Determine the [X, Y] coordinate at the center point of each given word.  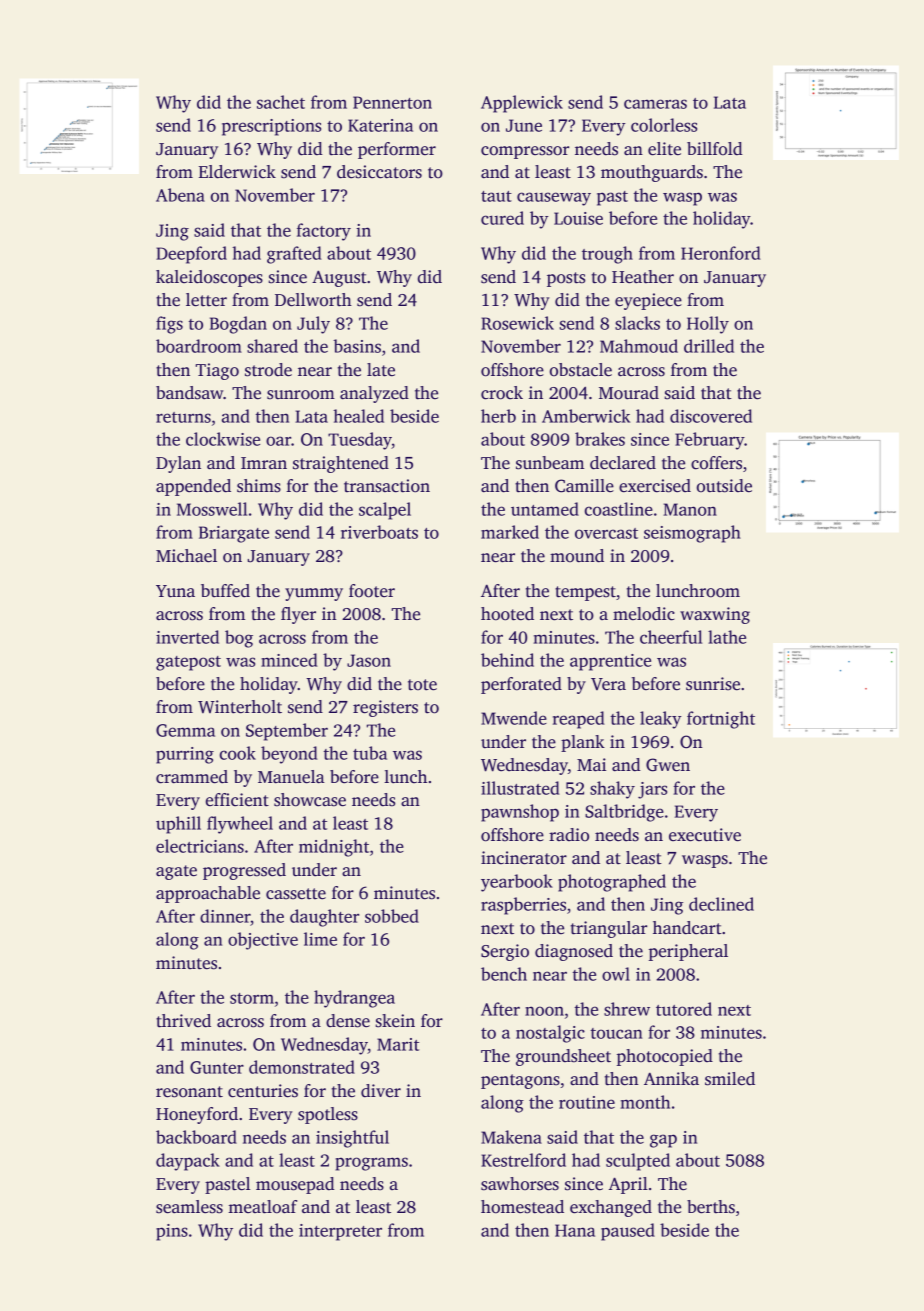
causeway [554, 199]
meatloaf [262, 1207]
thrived [183, 1021]
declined [721, 904]
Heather [643, 277]
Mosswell [212, 509]
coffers [716, 463]
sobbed [392, 916]
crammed [192, 777]
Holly [708, 325]
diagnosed [574, 952]
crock [502, 393]
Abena [180, 195]
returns [183, 417]
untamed [545, 509]
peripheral [688, 952]
